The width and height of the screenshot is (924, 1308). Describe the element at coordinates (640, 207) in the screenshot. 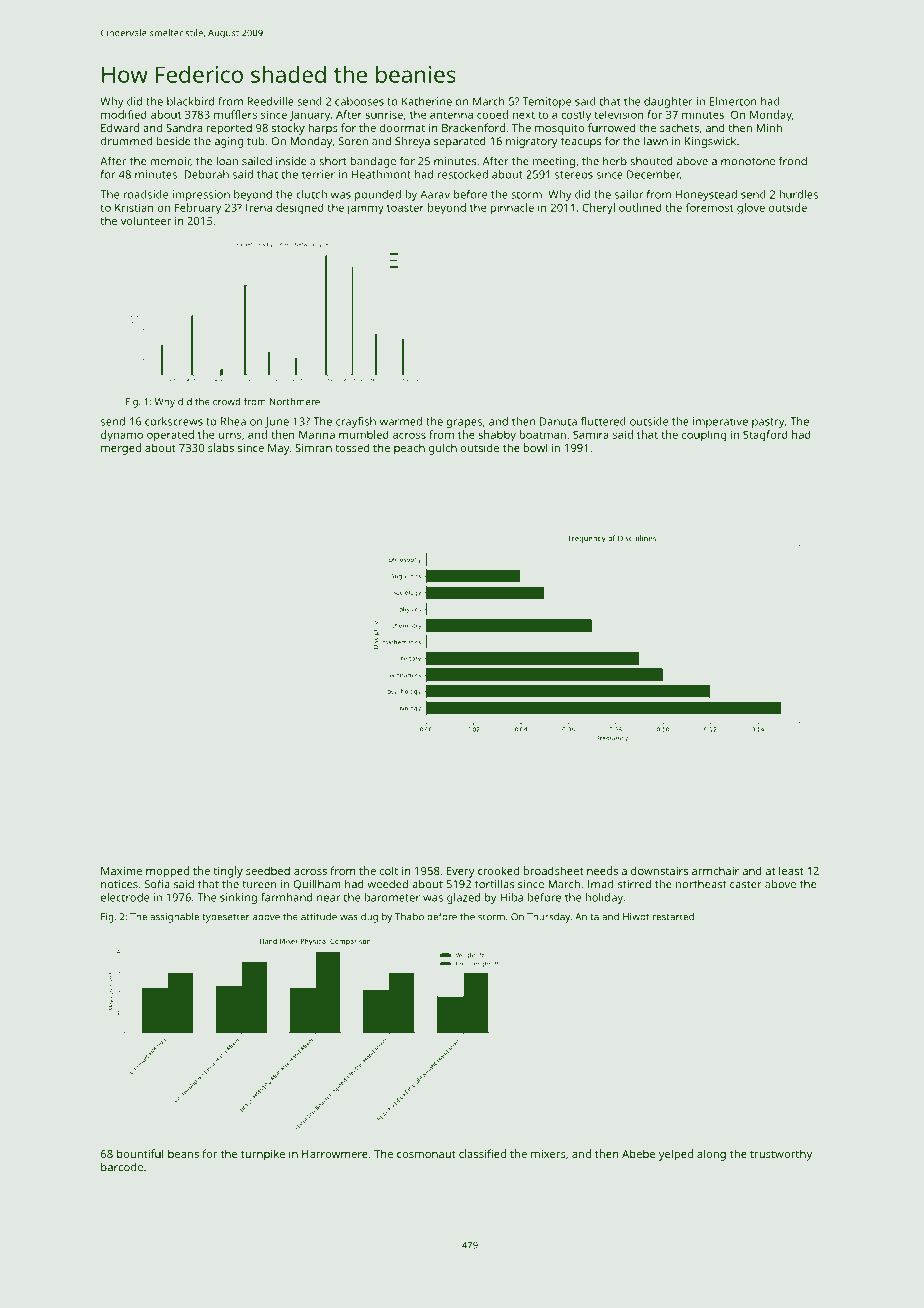

I see `outlined` at that location.
